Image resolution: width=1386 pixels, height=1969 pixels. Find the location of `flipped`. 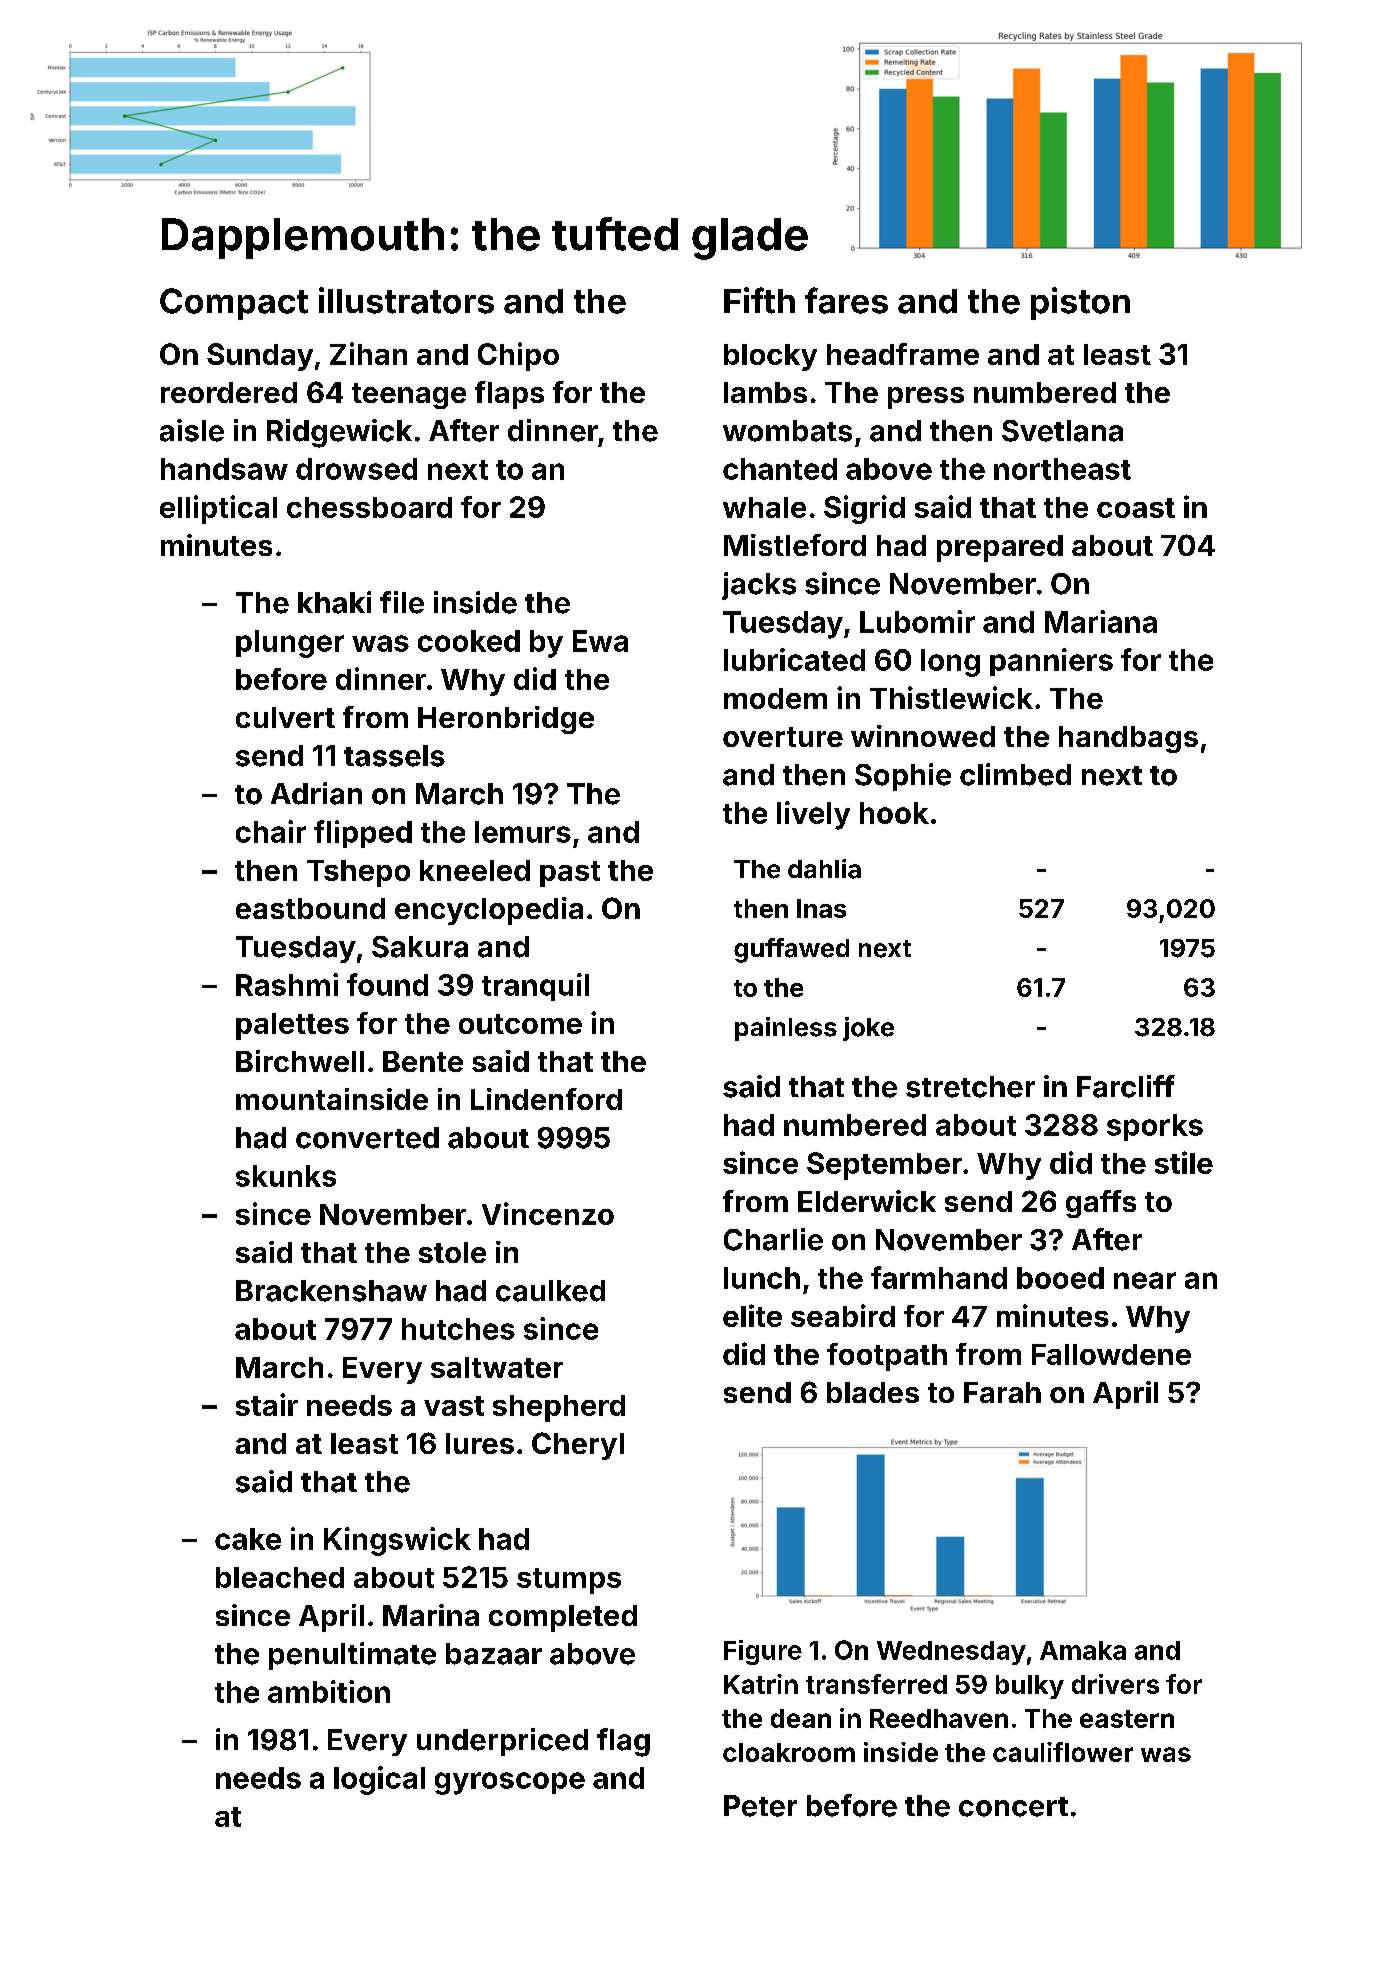

flipped is located at coordinates (363, 834).
